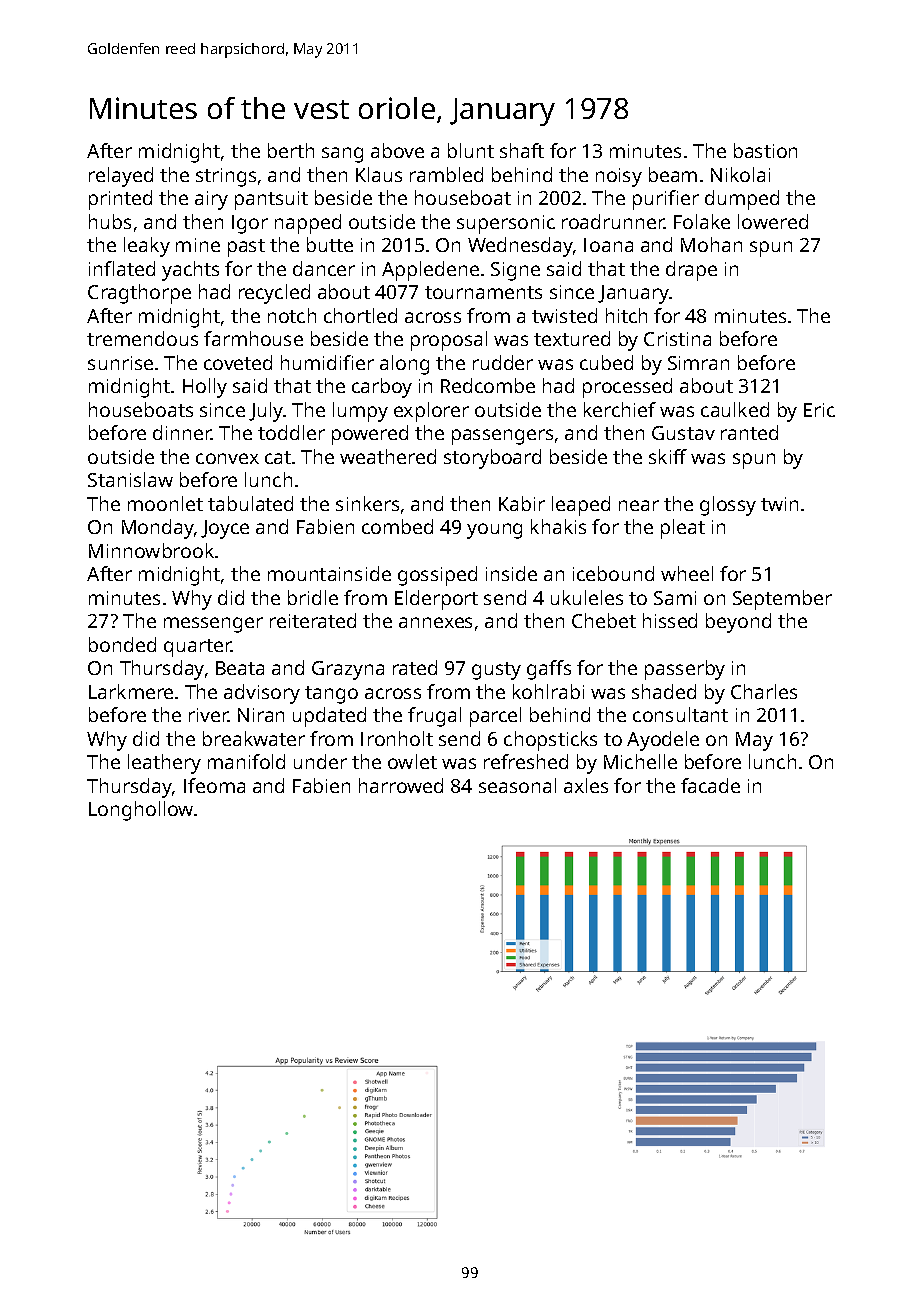 The width and height of the page is (924, 1308). Describe the element at coordinates (506, 224) in the page. I see `supersonic` at that location.
